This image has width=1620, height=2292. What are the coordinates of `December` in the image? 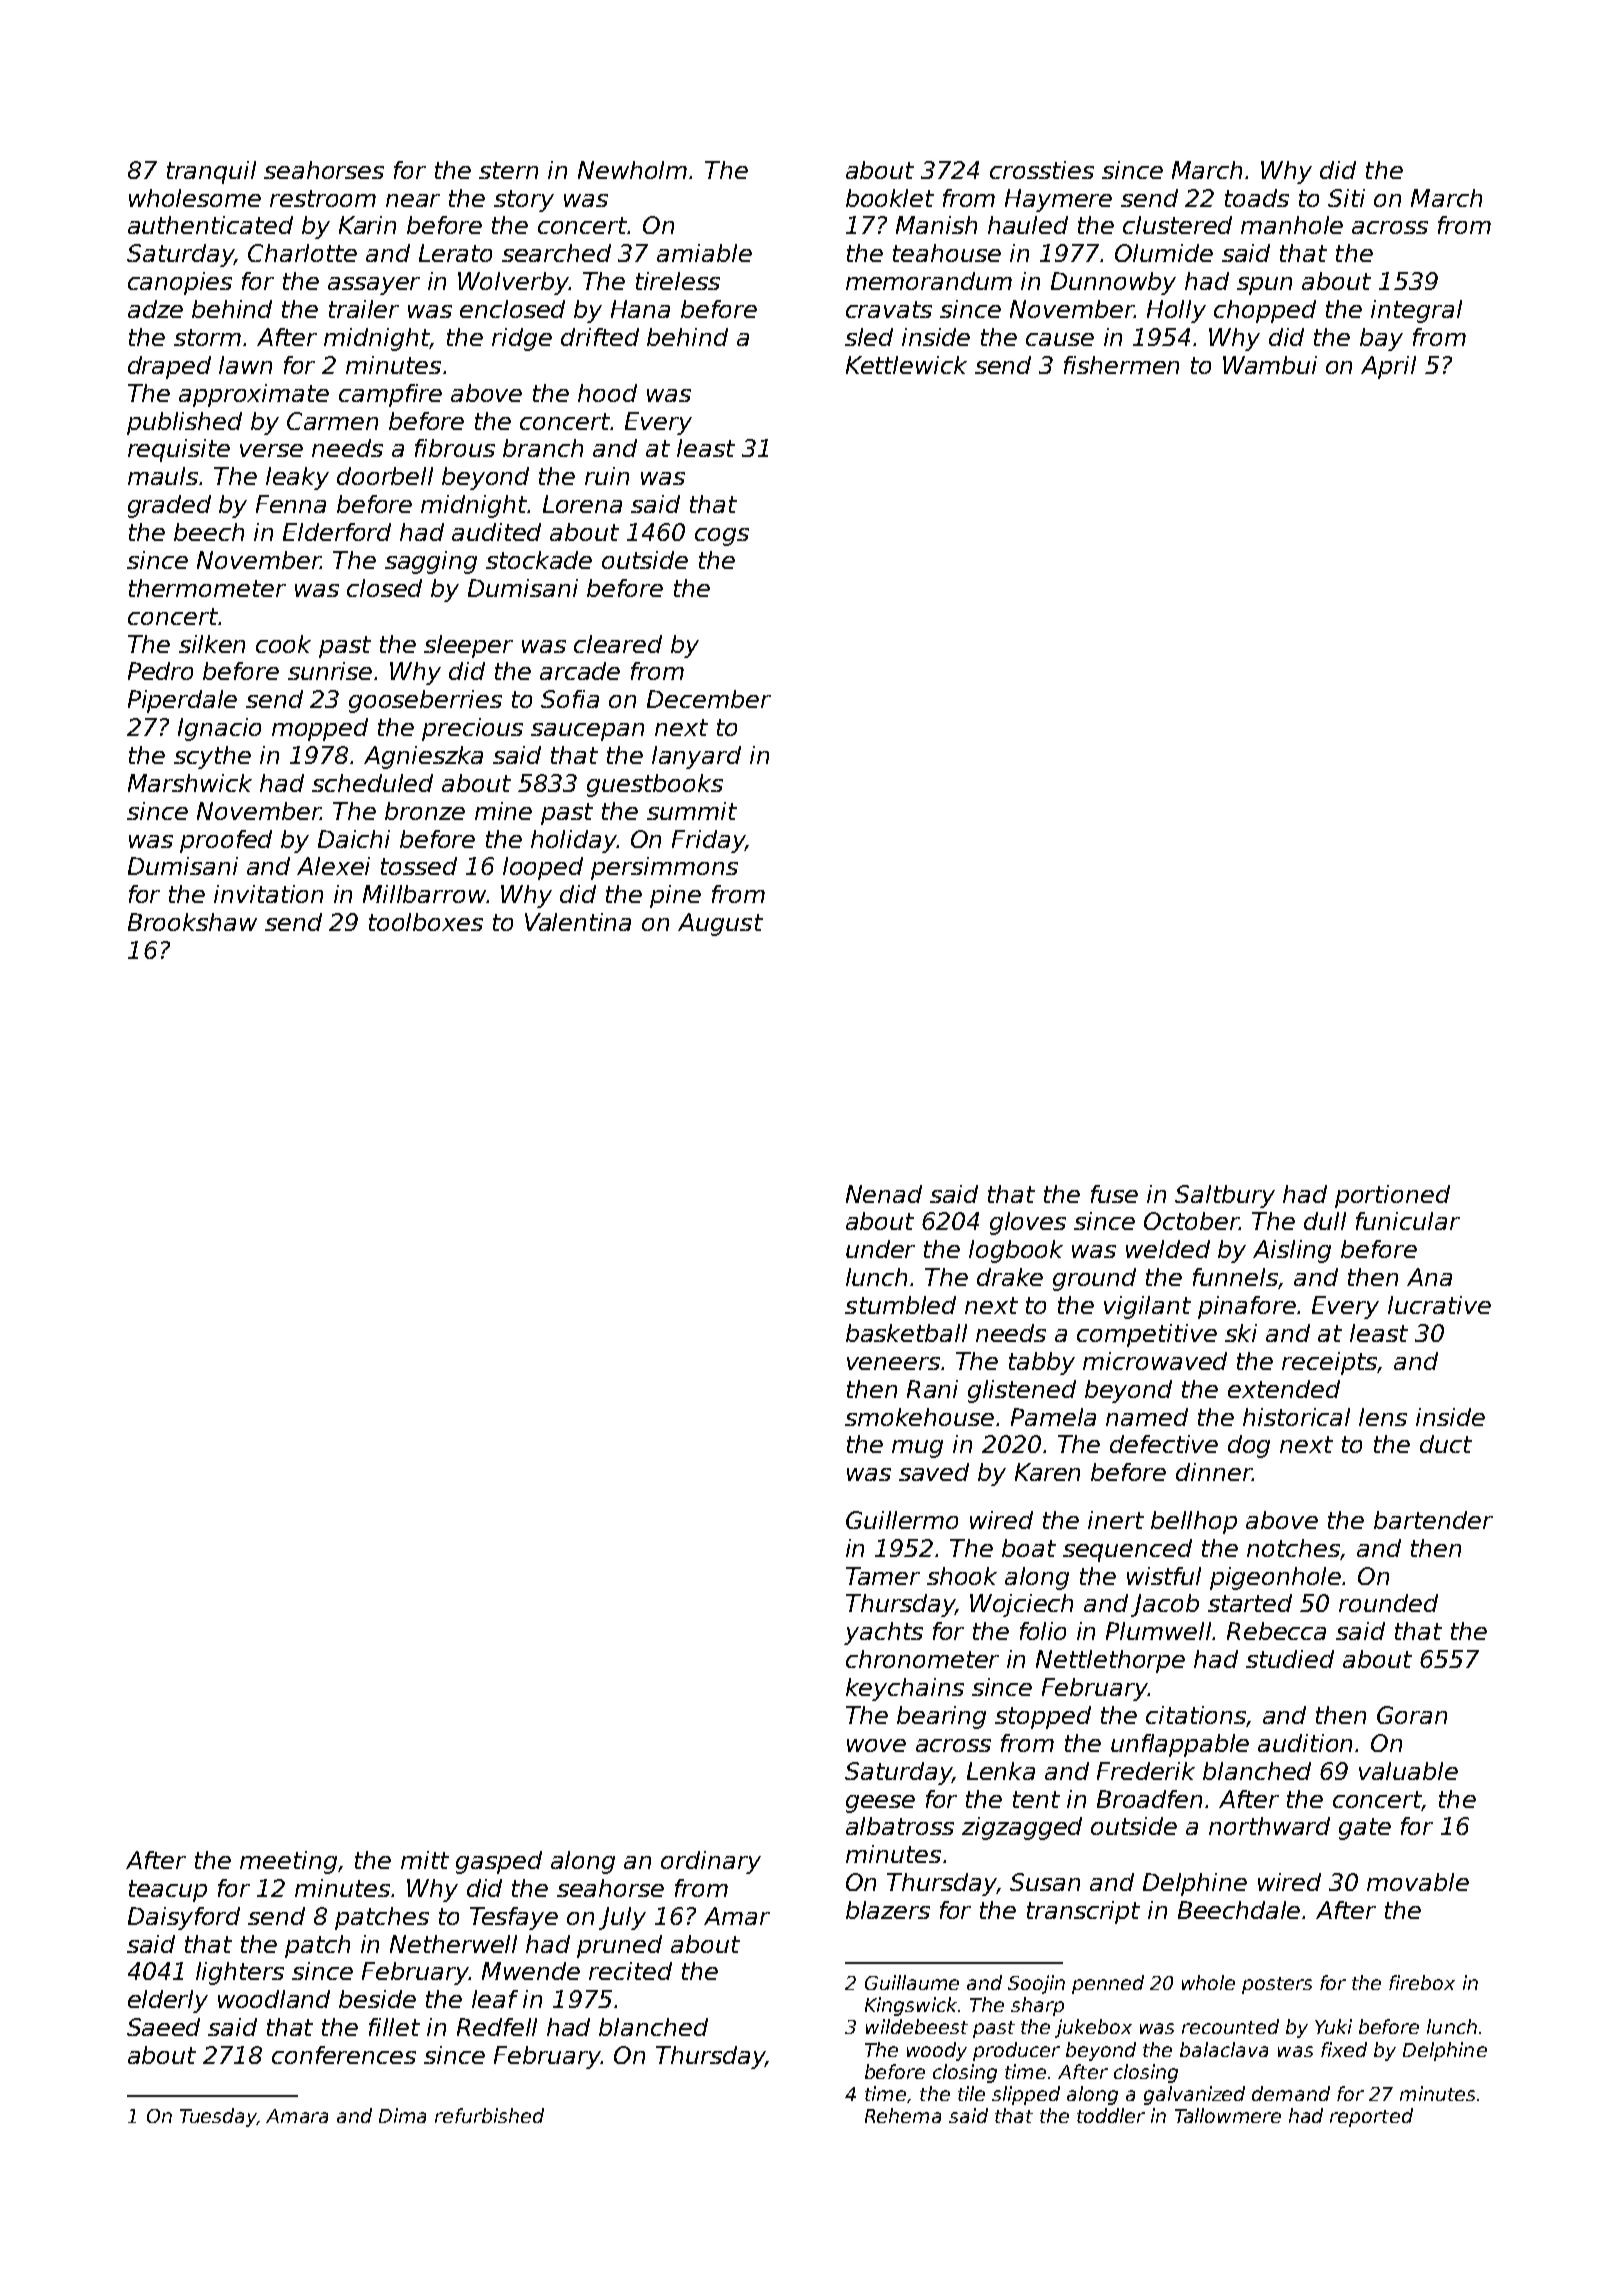 It's located at (709, 699).
